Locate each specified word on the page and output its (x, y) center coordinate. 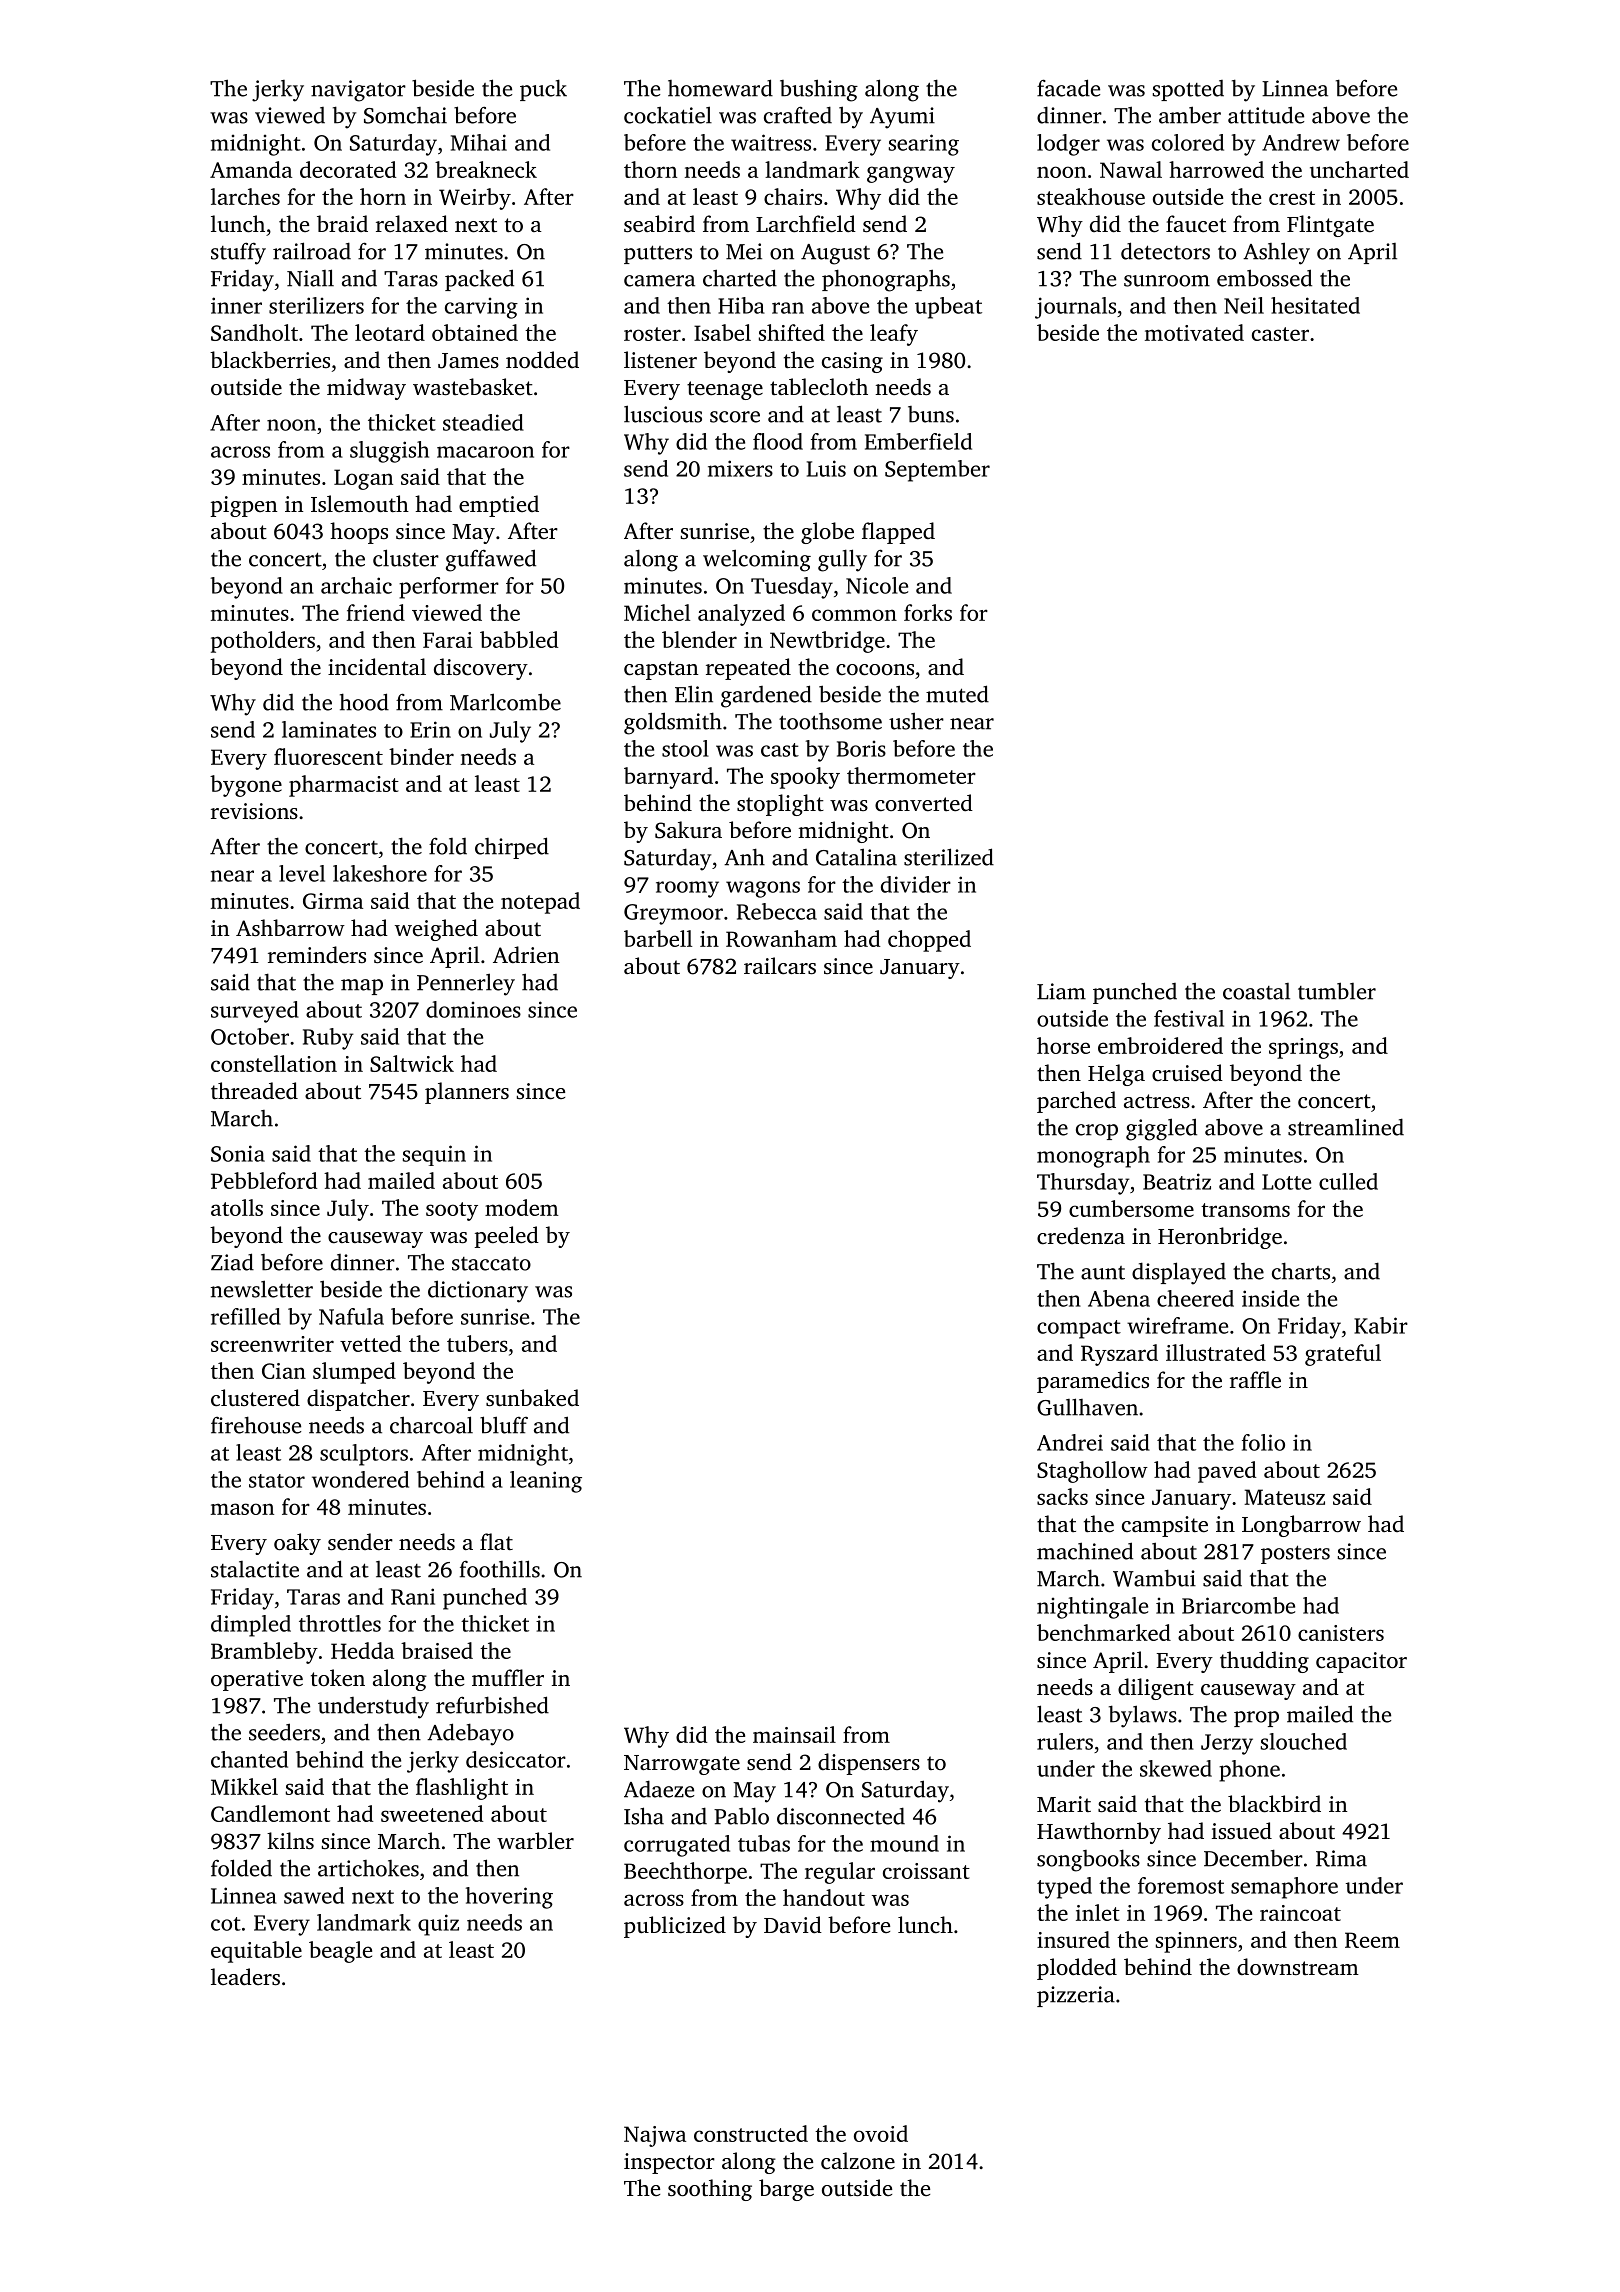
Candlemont (270, 1813)
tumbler (1337, 991)
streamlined (1346, 1127)
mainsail (794, 1734)
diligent (1156, 1689)
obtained (475, 332)
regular (840, 1873)
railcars (780, 966)
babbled (519, 639)
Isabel (722, 332)
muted (957, 694)
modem (522, 1207)
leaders (245, 1977)
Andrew (1301, 142)
